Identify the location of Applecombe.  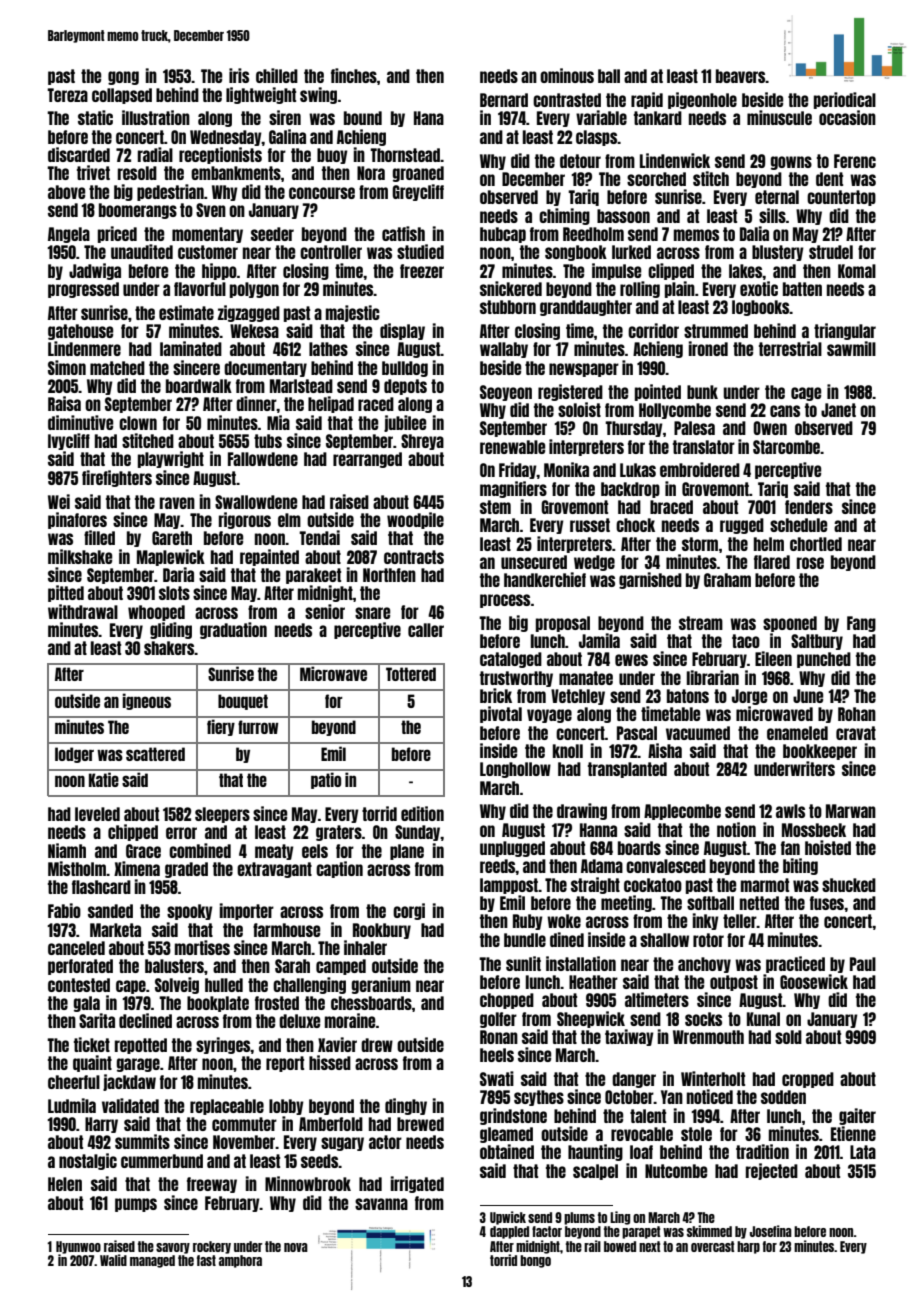
(682, 812).
